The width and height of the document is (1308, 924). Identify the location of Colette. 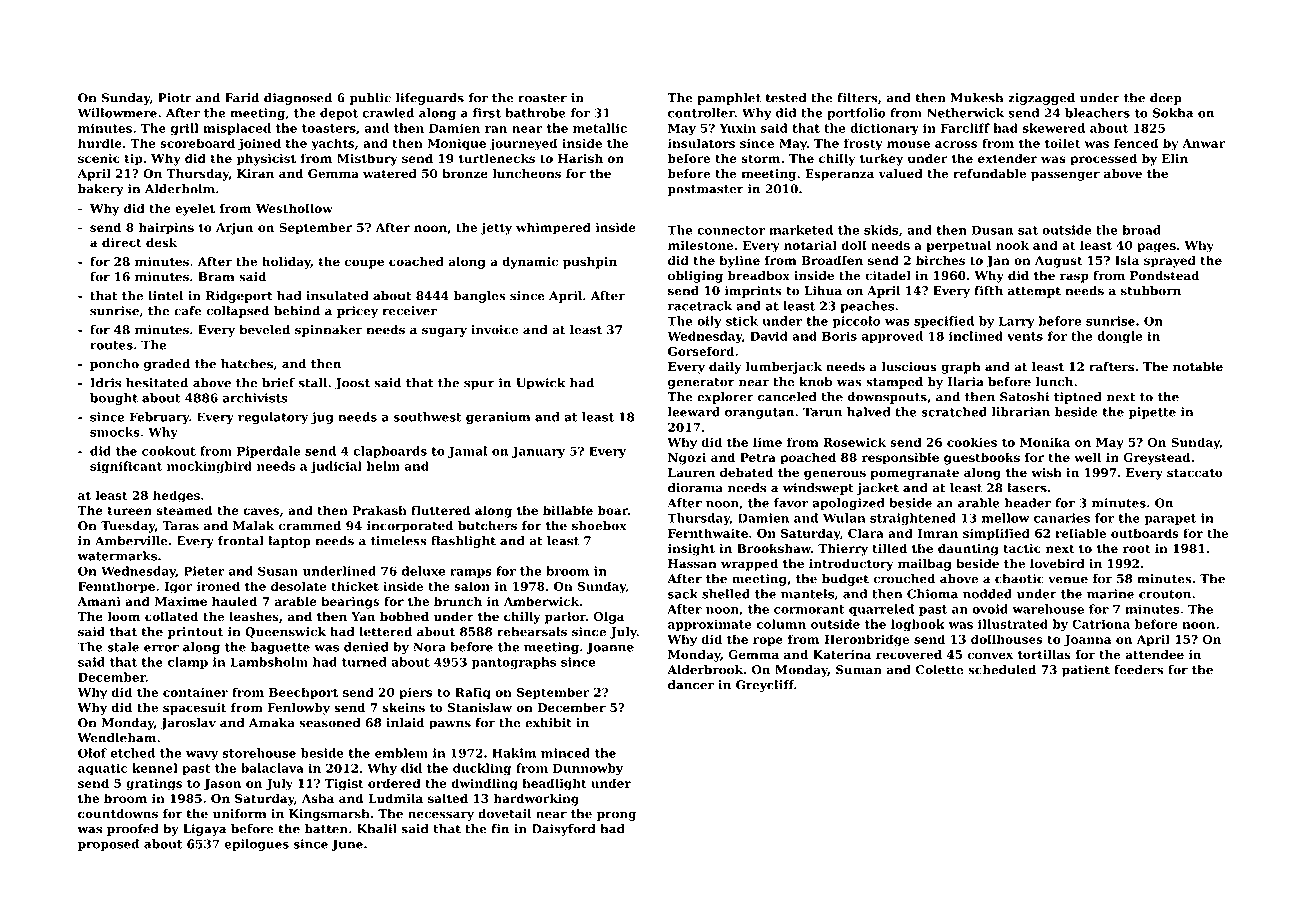
(940, 670).
